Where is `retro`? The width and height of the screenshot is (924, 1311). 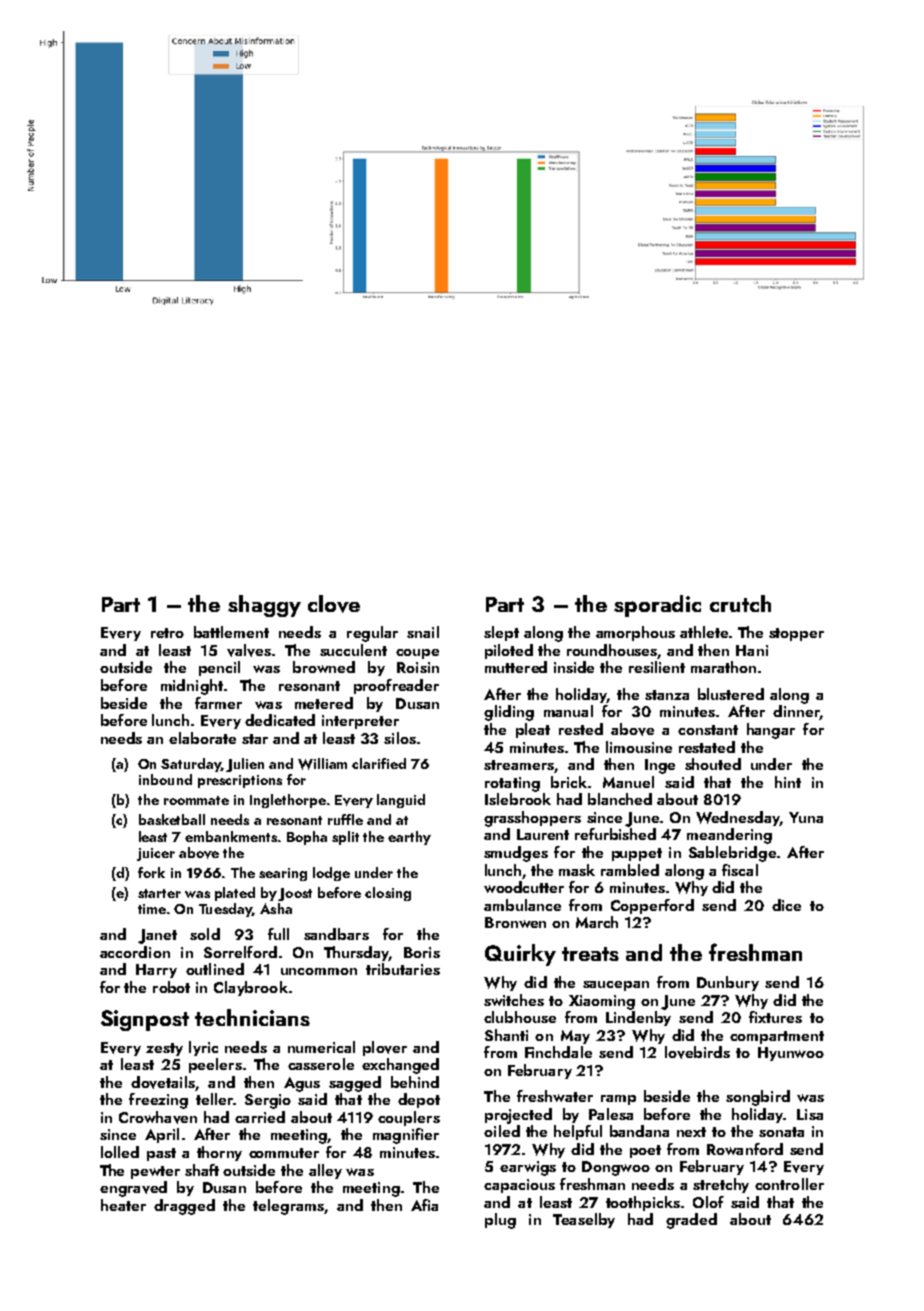 retro is located at coordinates (167, 633).
